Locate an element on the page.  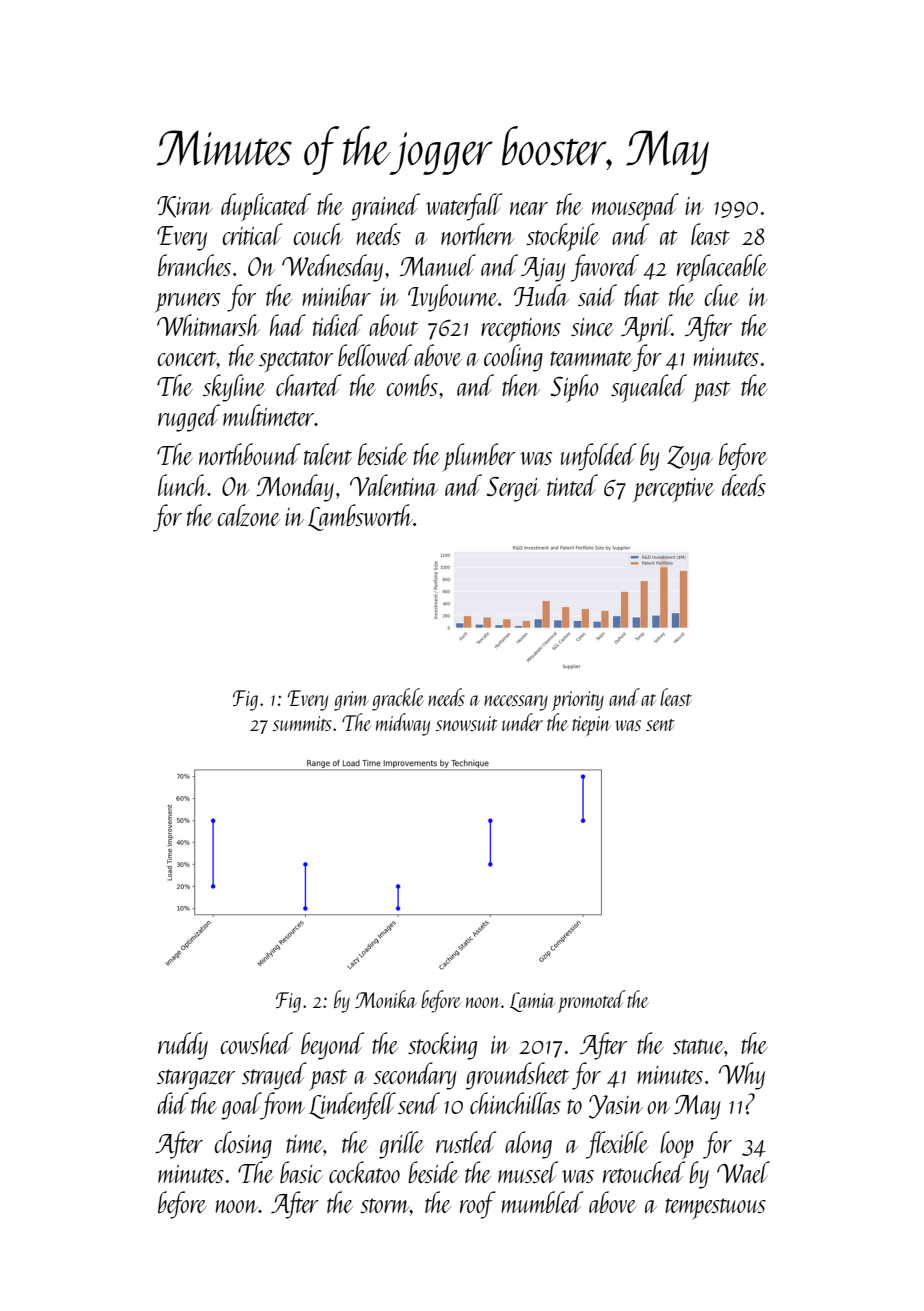
closing is located at coordinates (243, 1145).
